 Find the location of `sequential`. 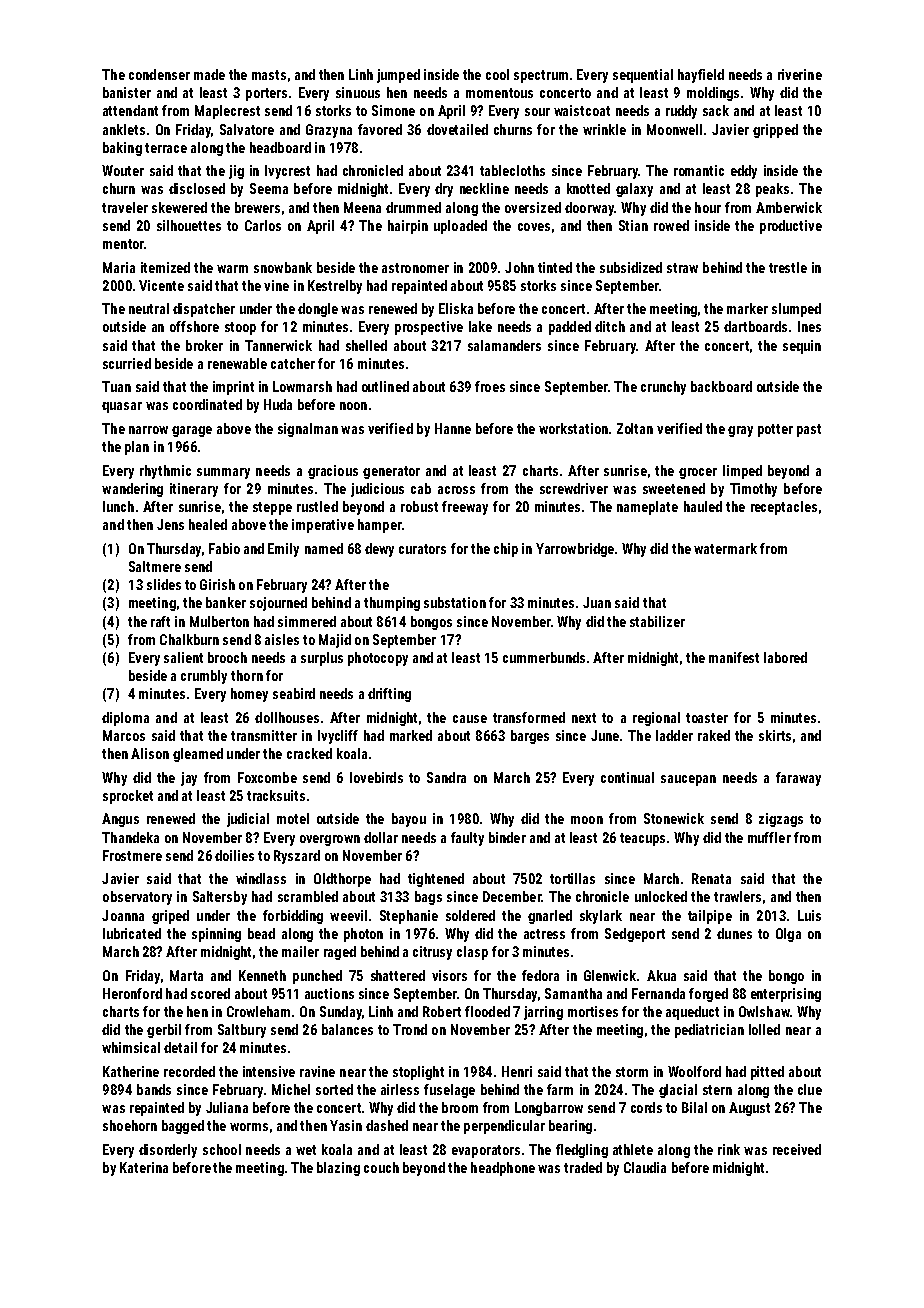

sequential is located at coordinates (643, 76).
